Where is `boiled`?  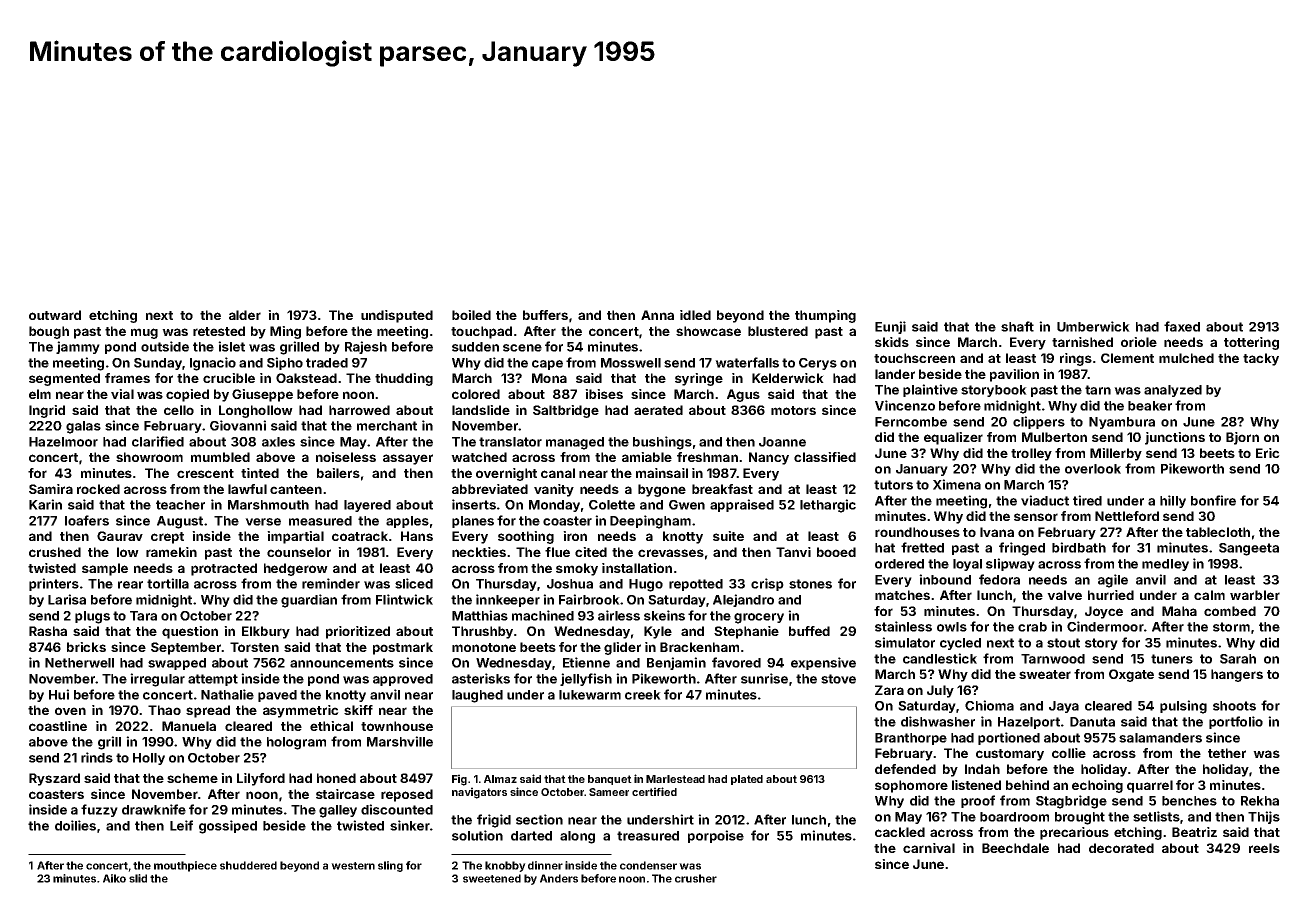 boiled is located at coordinates (471, 315).
